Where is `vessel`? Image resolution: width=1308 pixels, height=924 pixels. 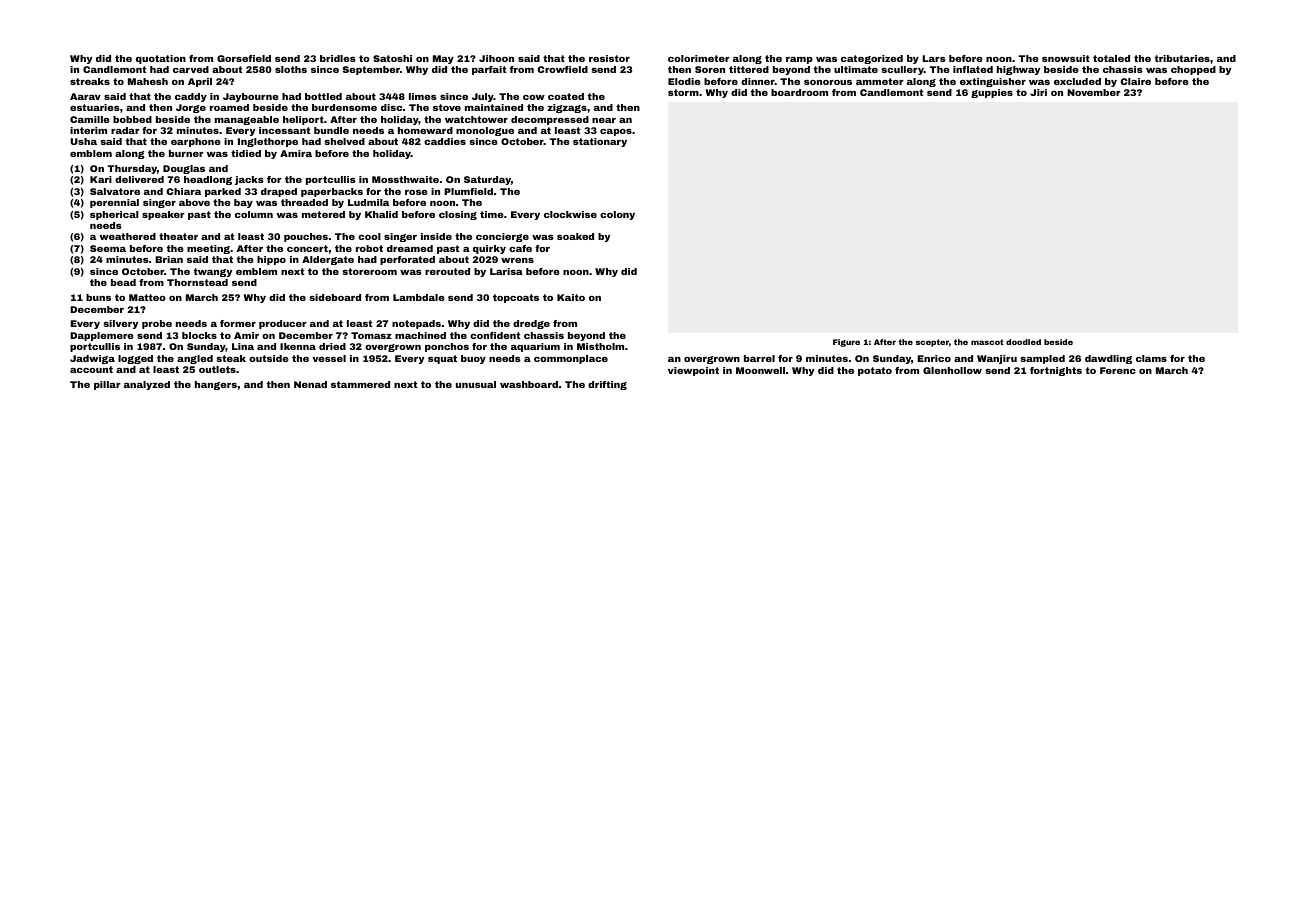
vessel is located at coordinates (329, 358).
